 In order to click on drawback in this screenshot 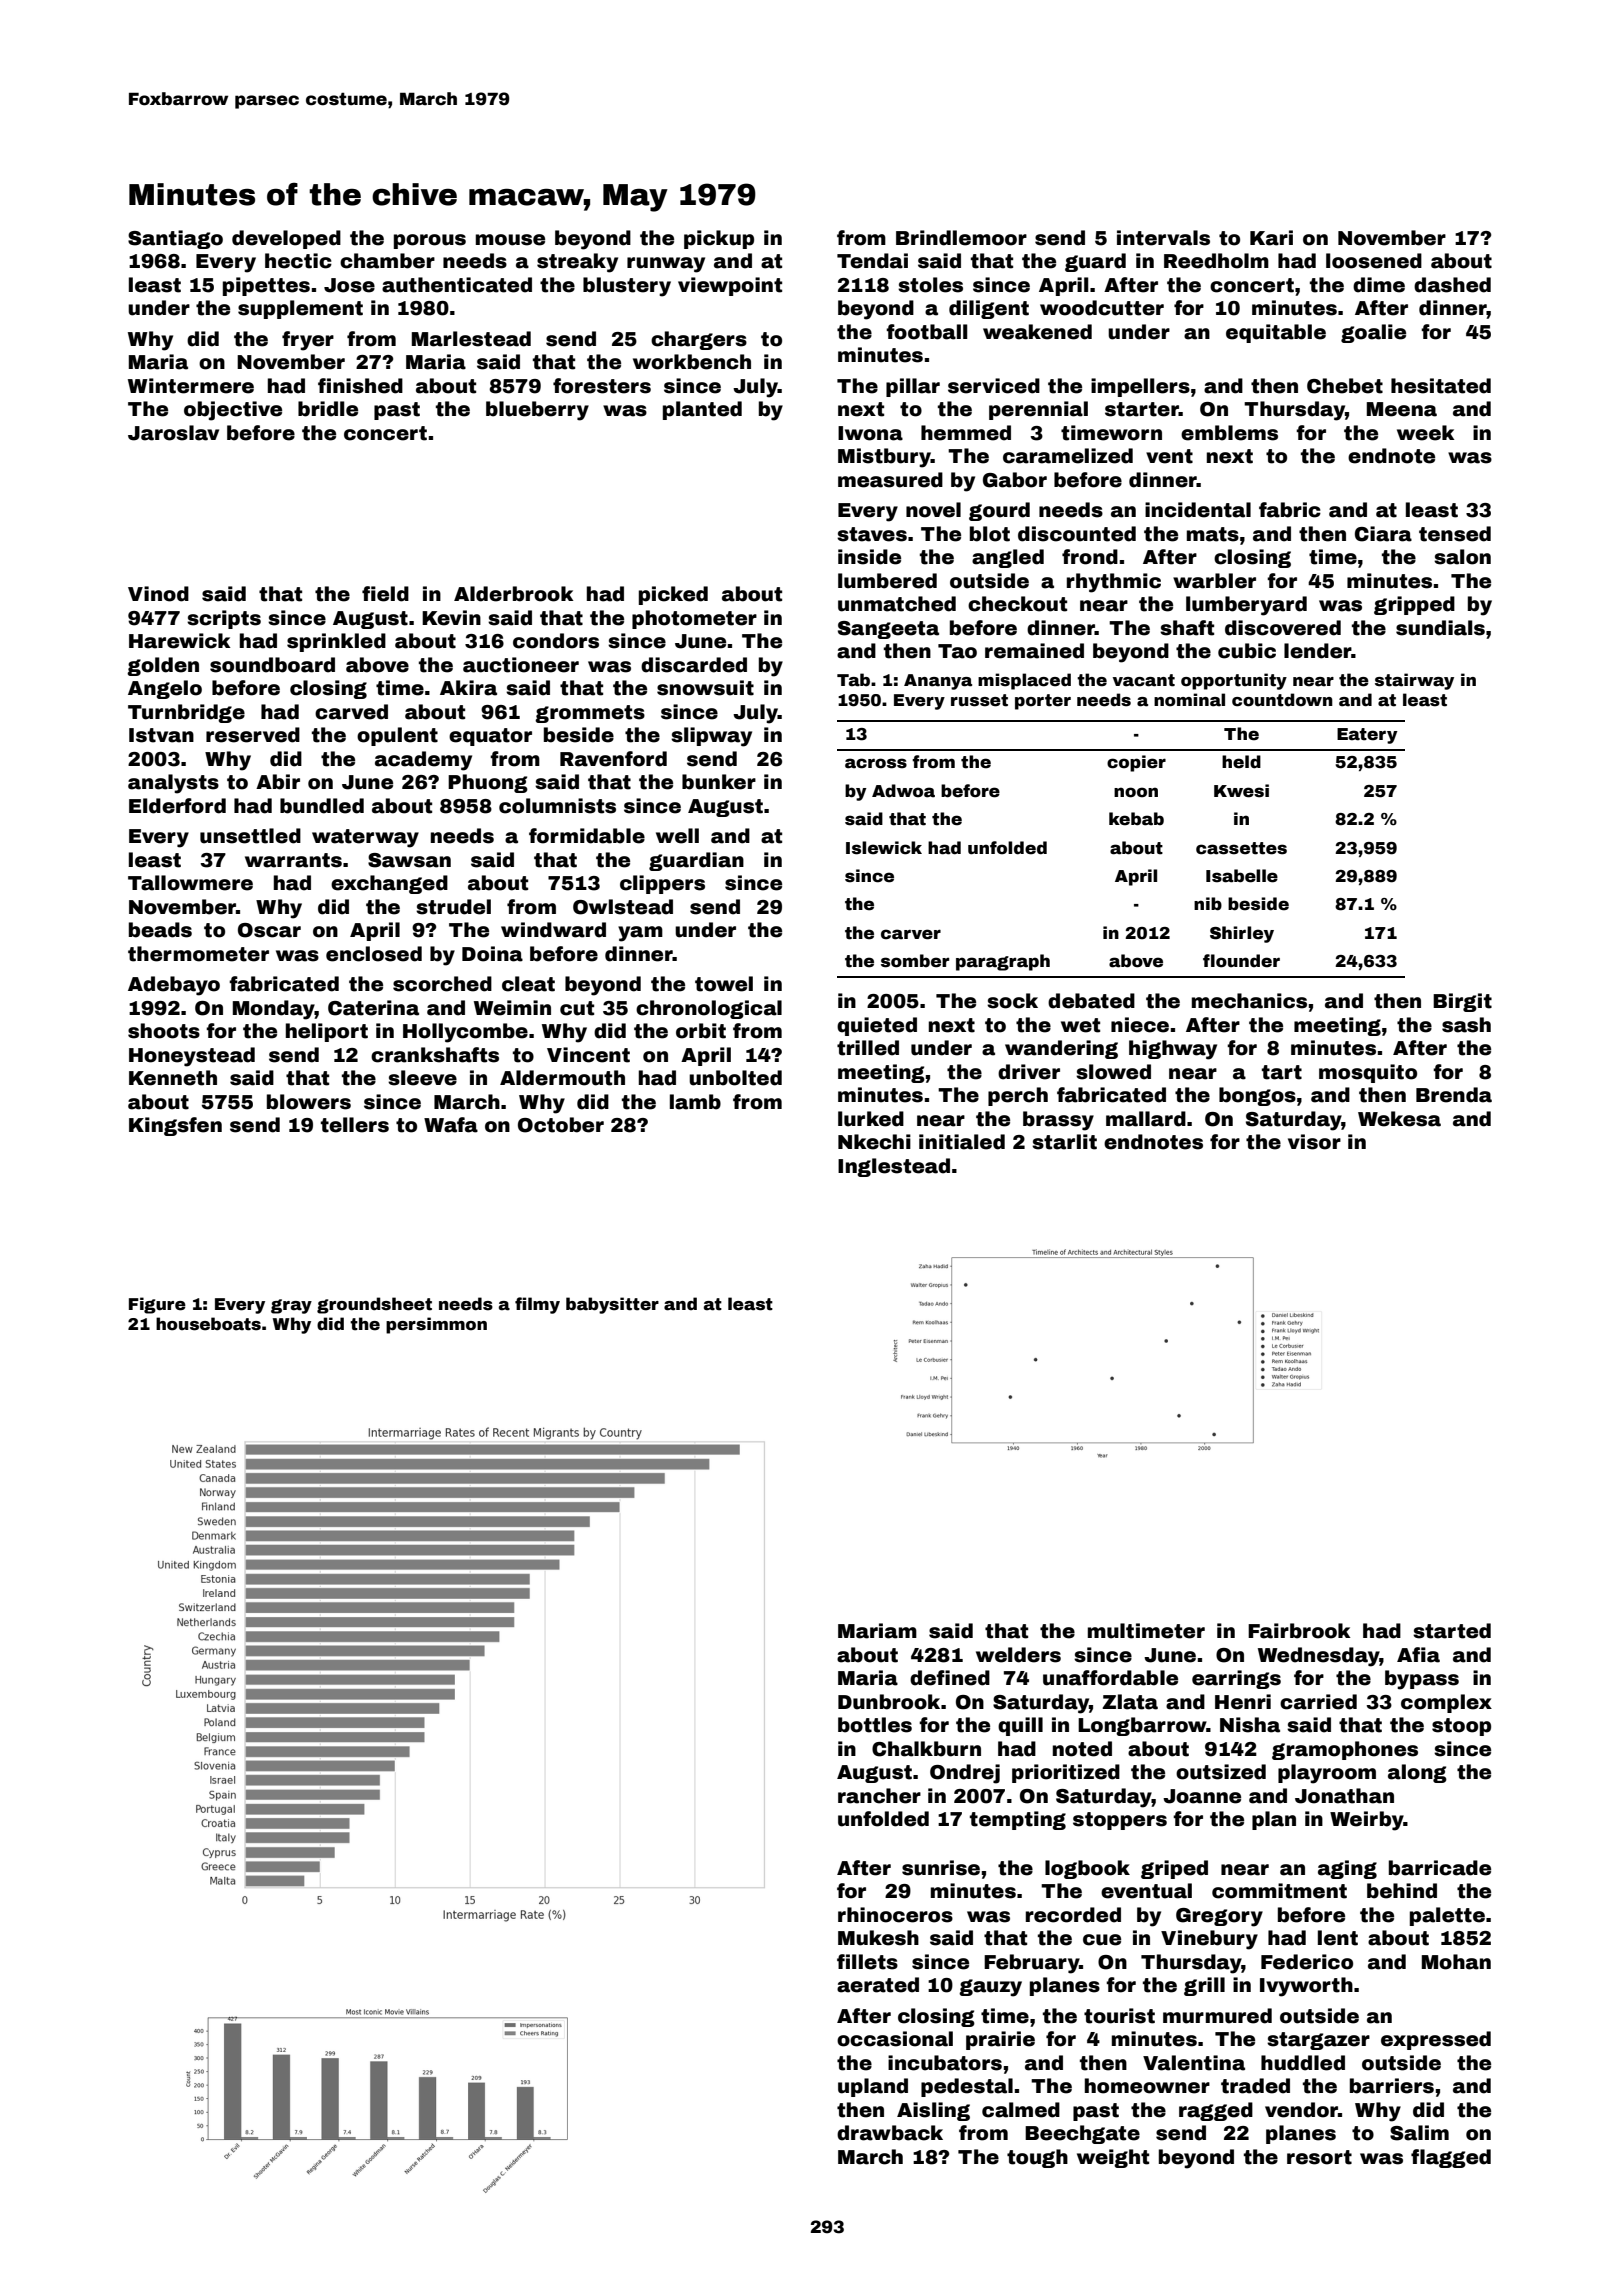, I will do `click(890, 2133)`.
